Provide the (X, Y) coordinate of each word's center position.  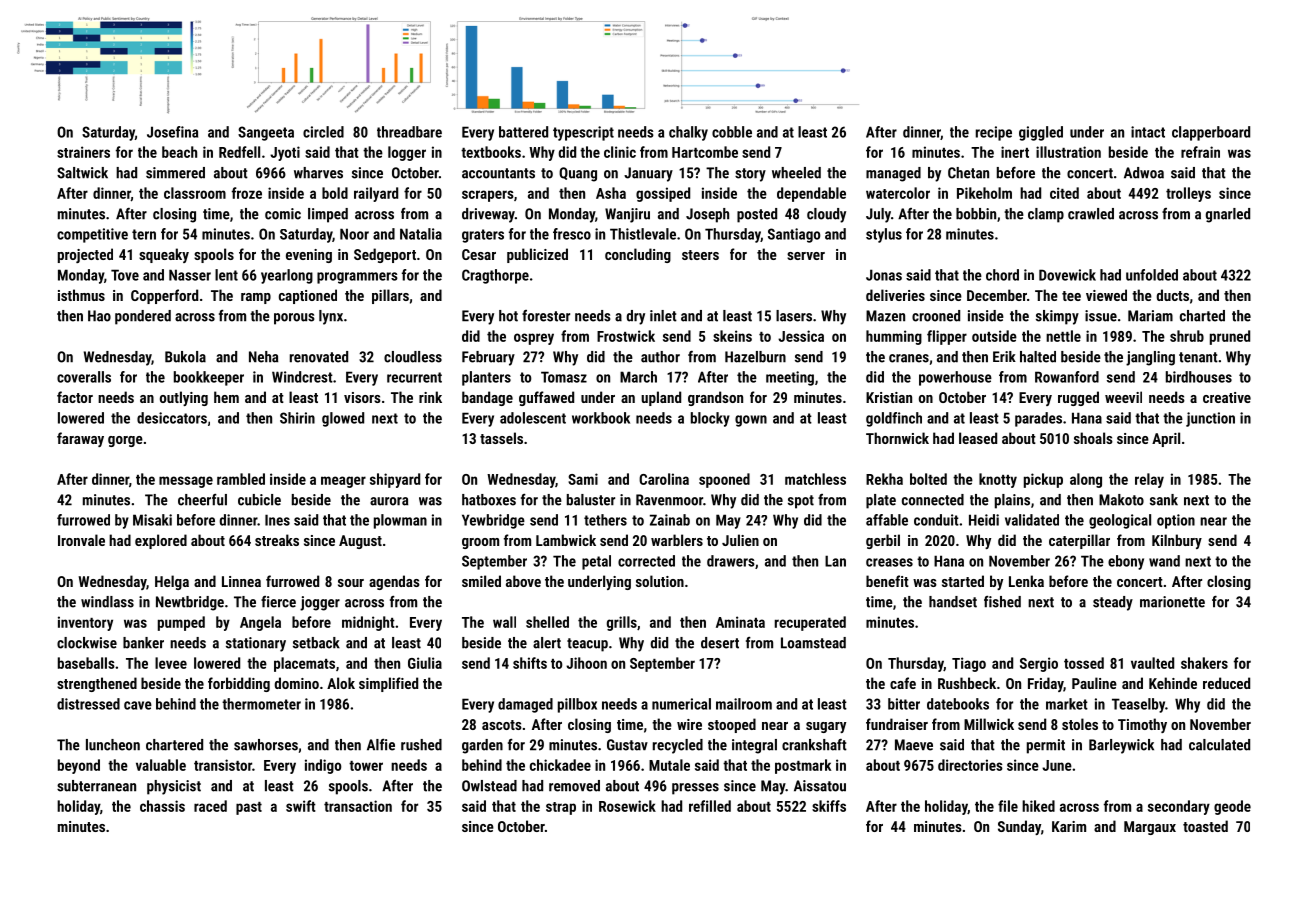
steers (700, 255)
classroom (195, 193)
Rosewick (627, 806)
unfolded (1152, 275)
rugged (1078, 398)
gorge (125, 441)
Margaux (1150, 828)
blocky (710, 419)
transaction (358, 806)
